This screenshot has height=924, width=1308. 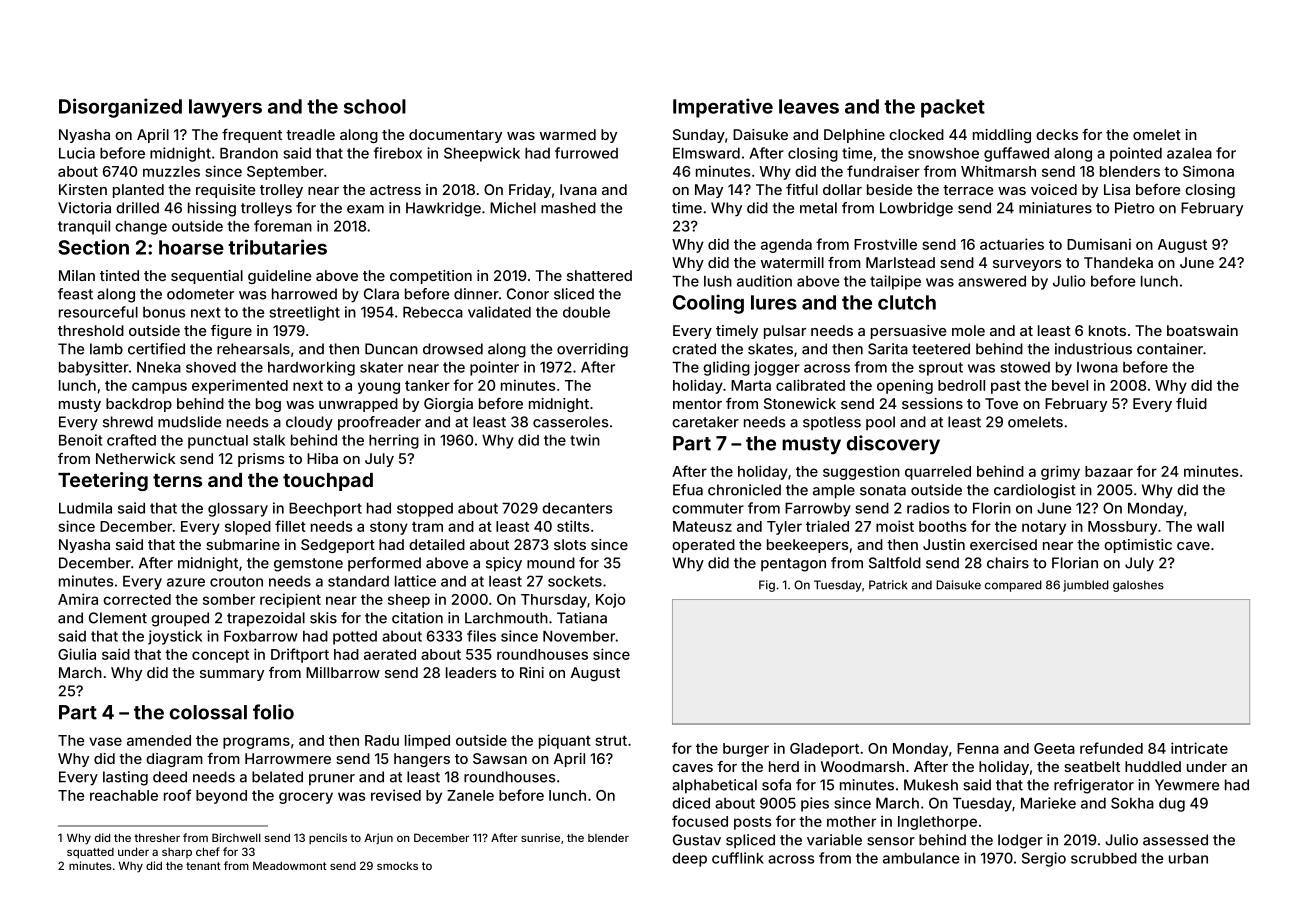 I want to click on knots, so click(x=1107, y=330).
